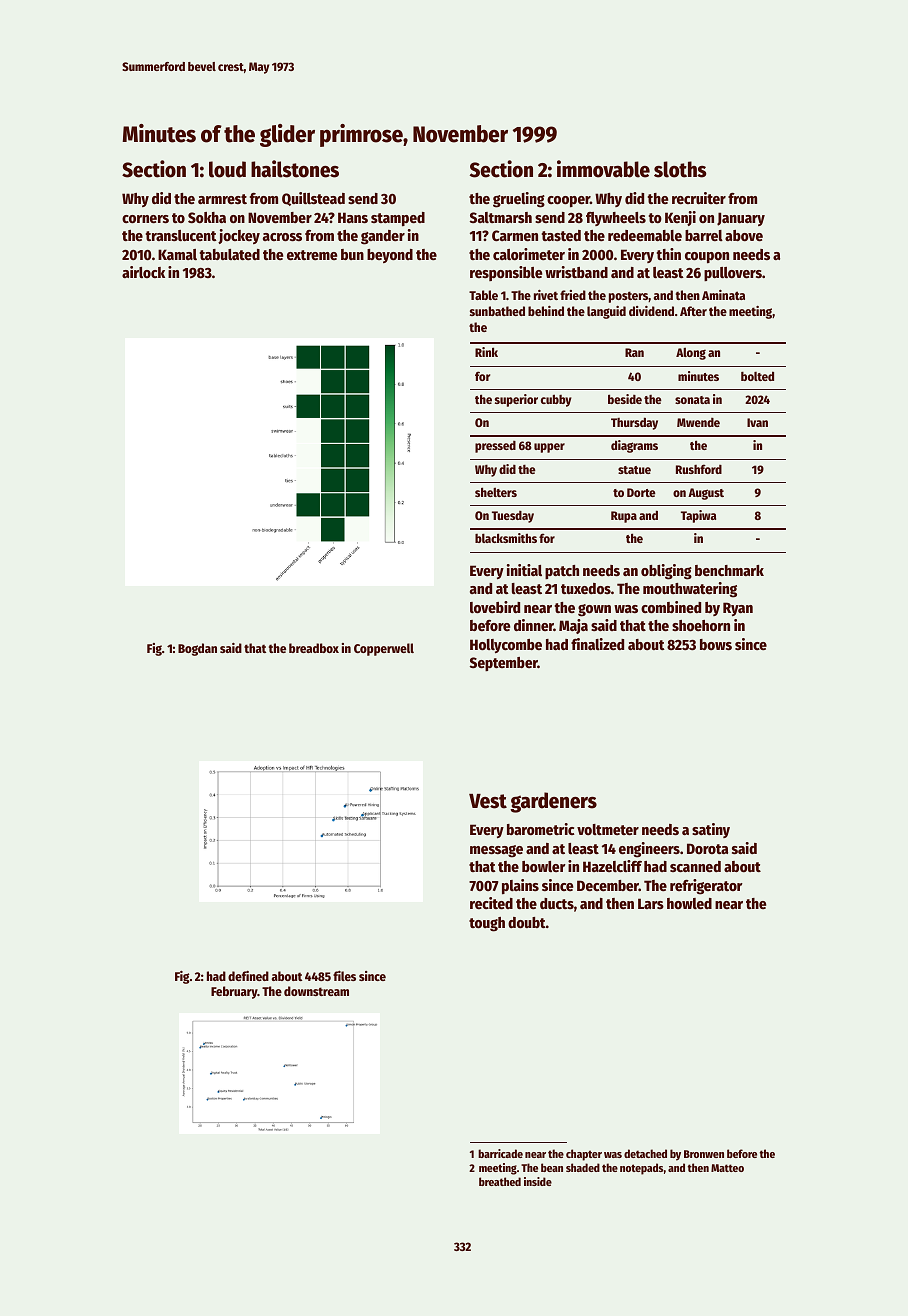  I want to click on Bogdan, so click(197, 649).
